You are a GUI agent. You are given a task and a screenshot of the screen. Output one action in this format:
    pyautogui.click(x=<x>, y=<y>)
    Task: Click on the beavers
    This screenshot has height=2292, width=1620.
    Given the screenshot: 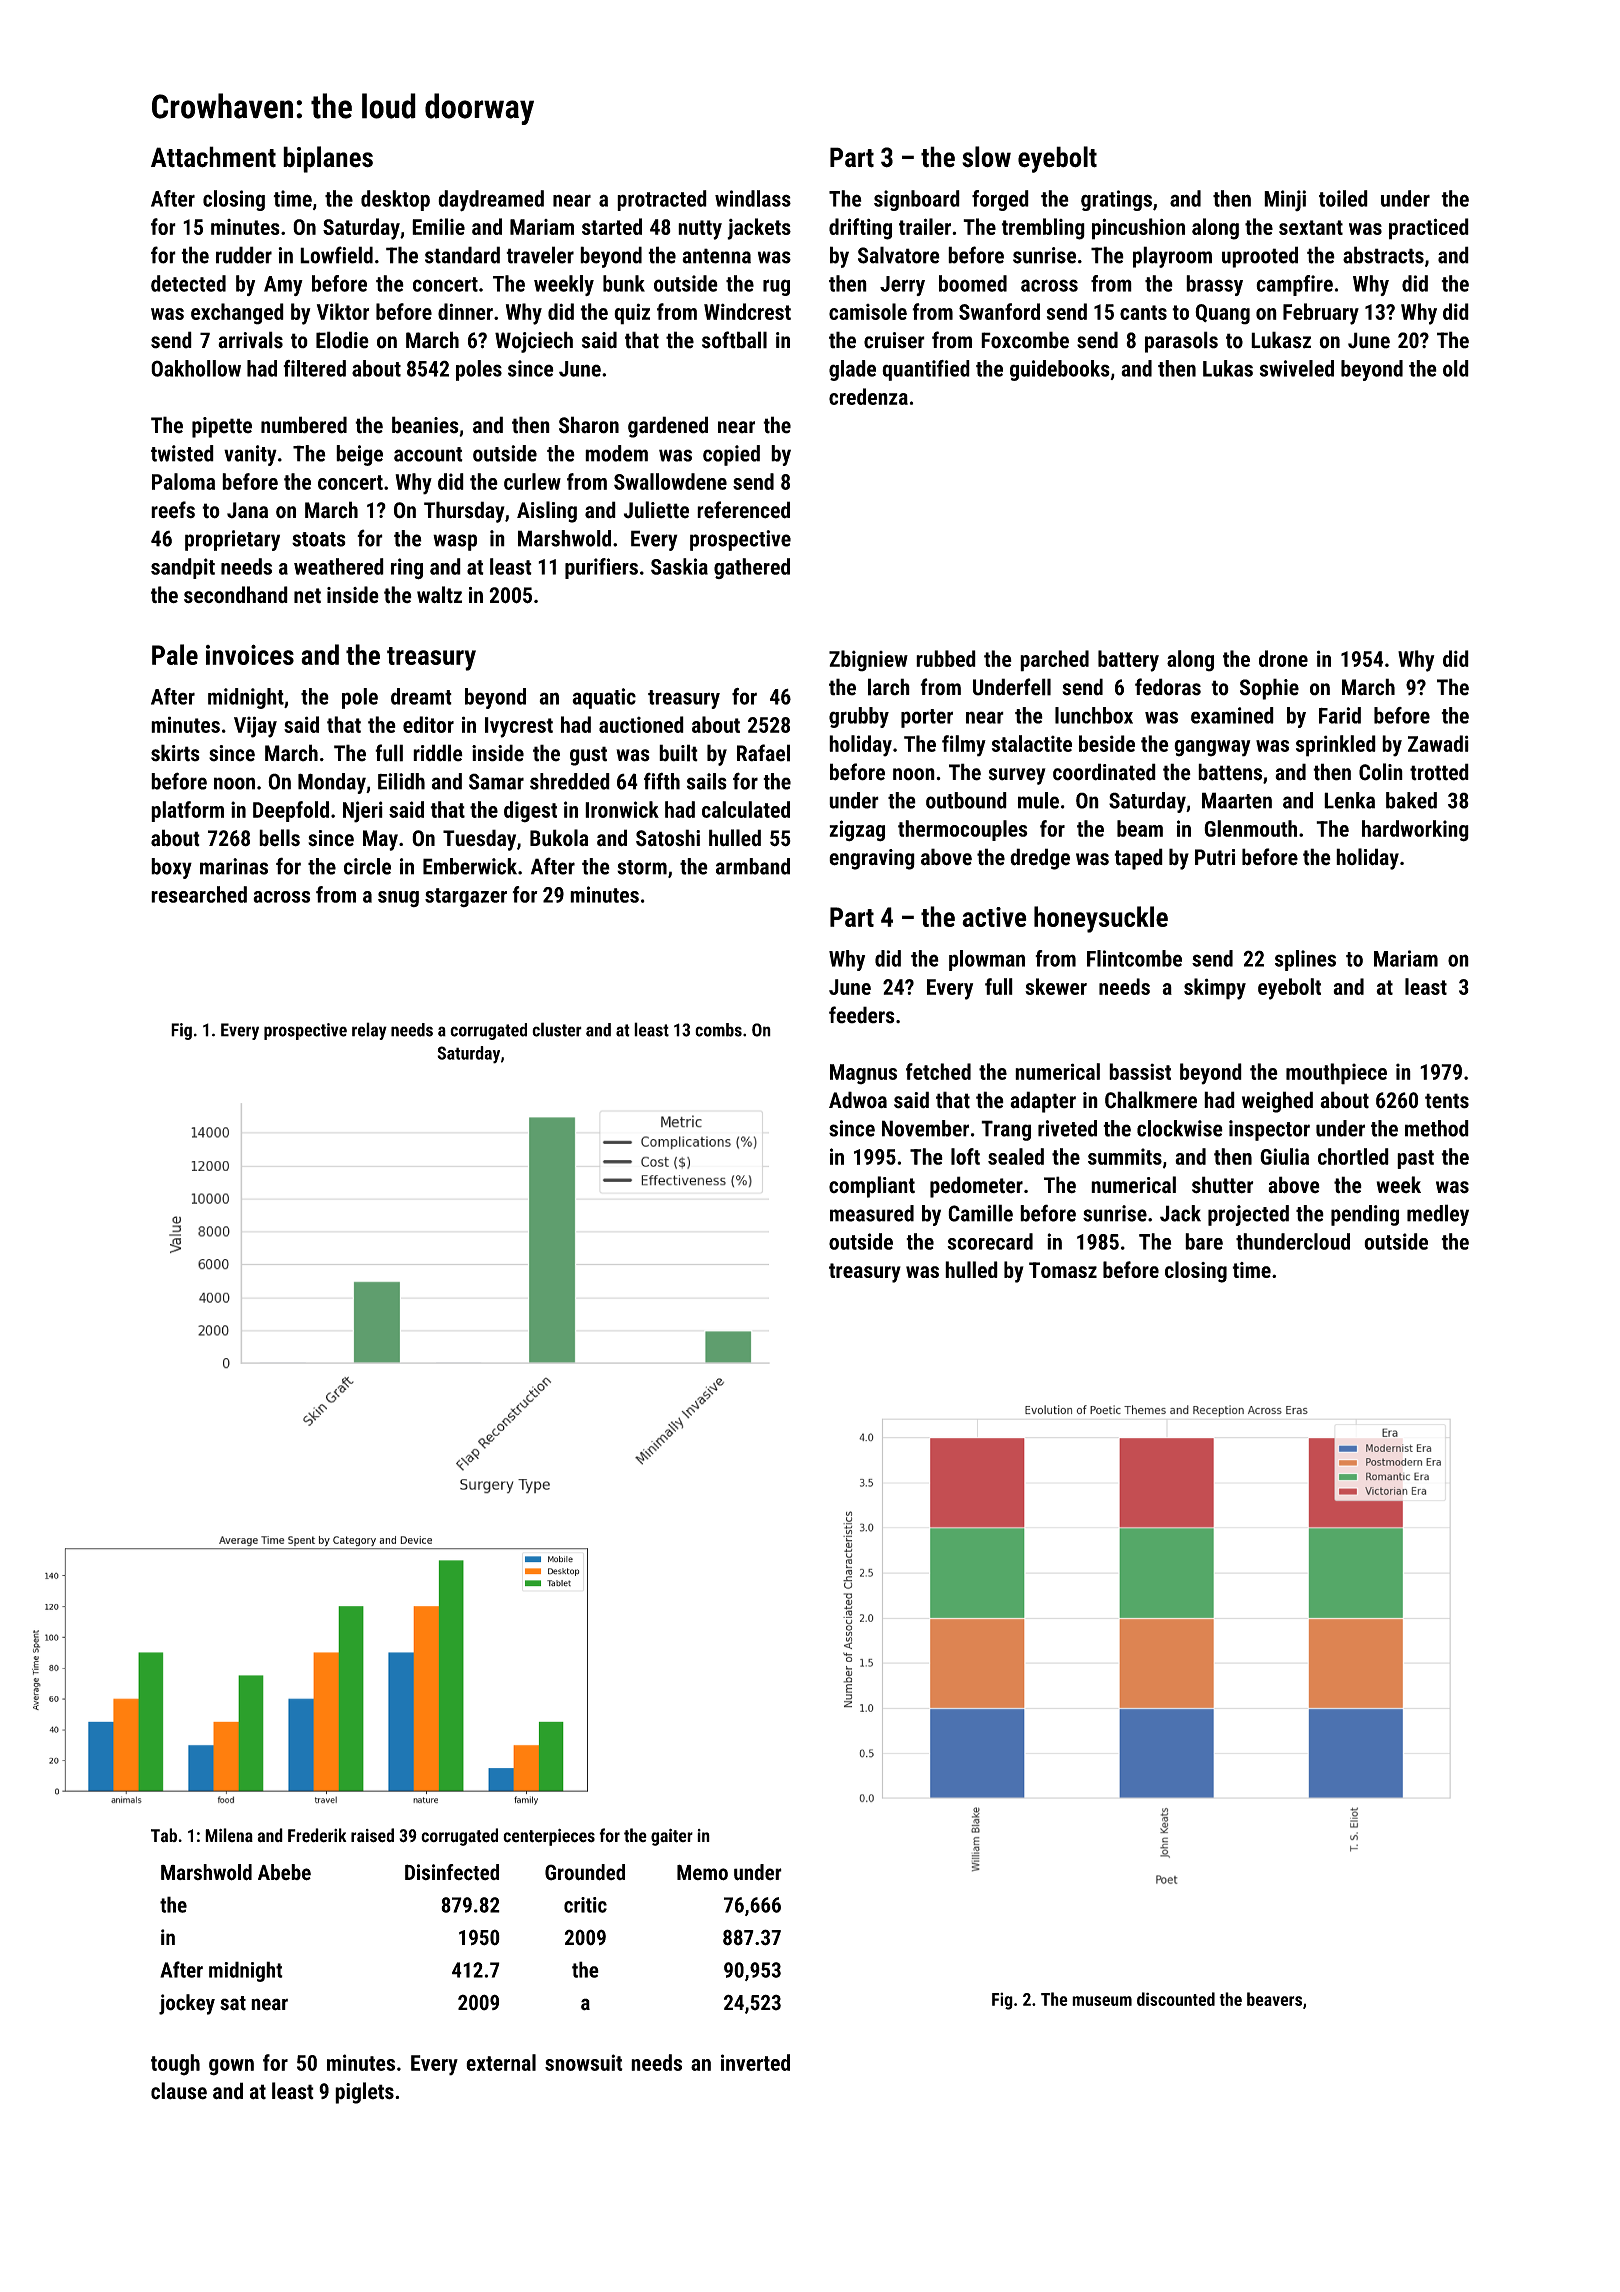 What is the action you would take?
    pyautogui.click(x=1274, y=1999)
